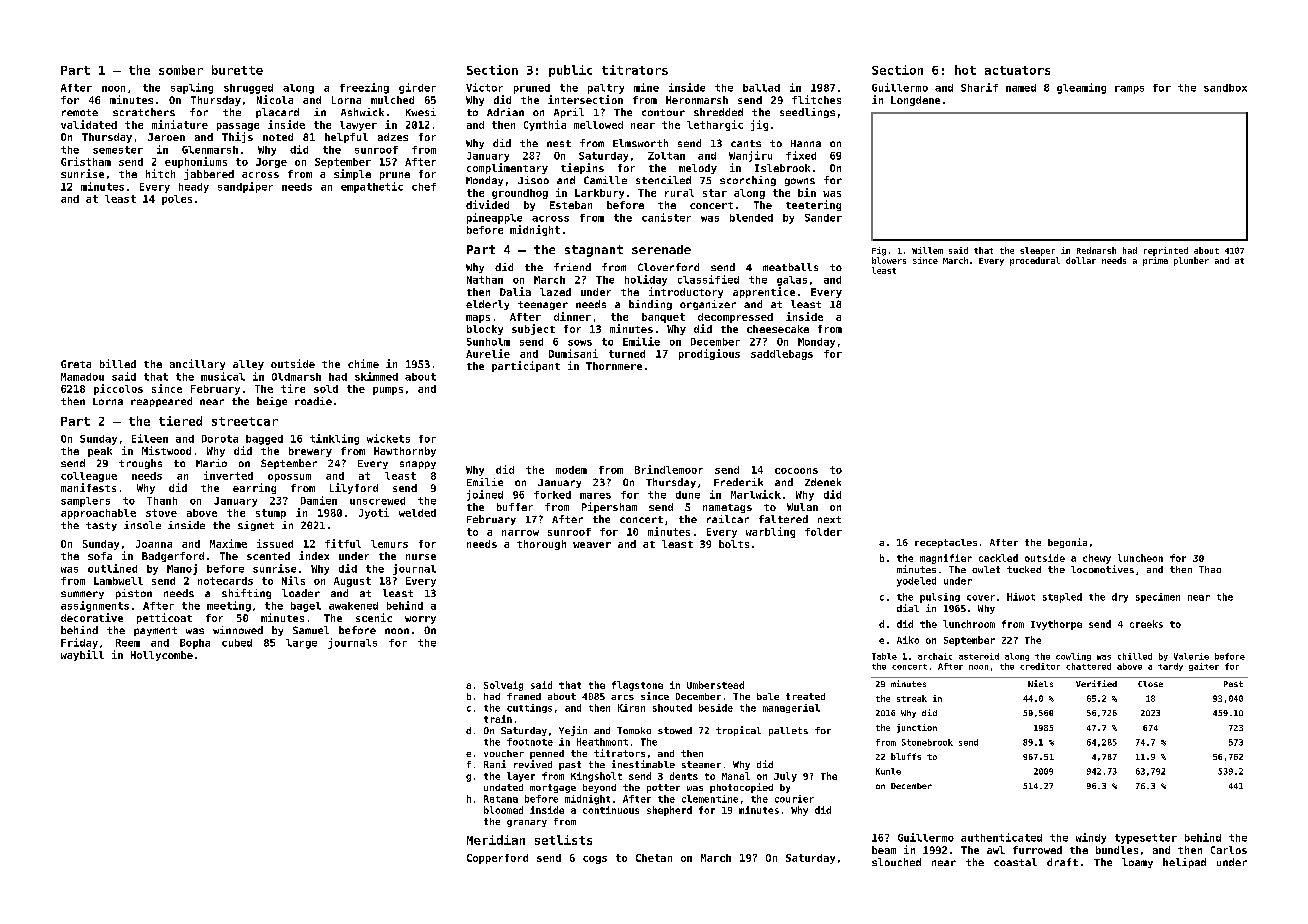 The height and width of the screenshot is (924, 1308). I want to click on scenic, so click(374, 617).
